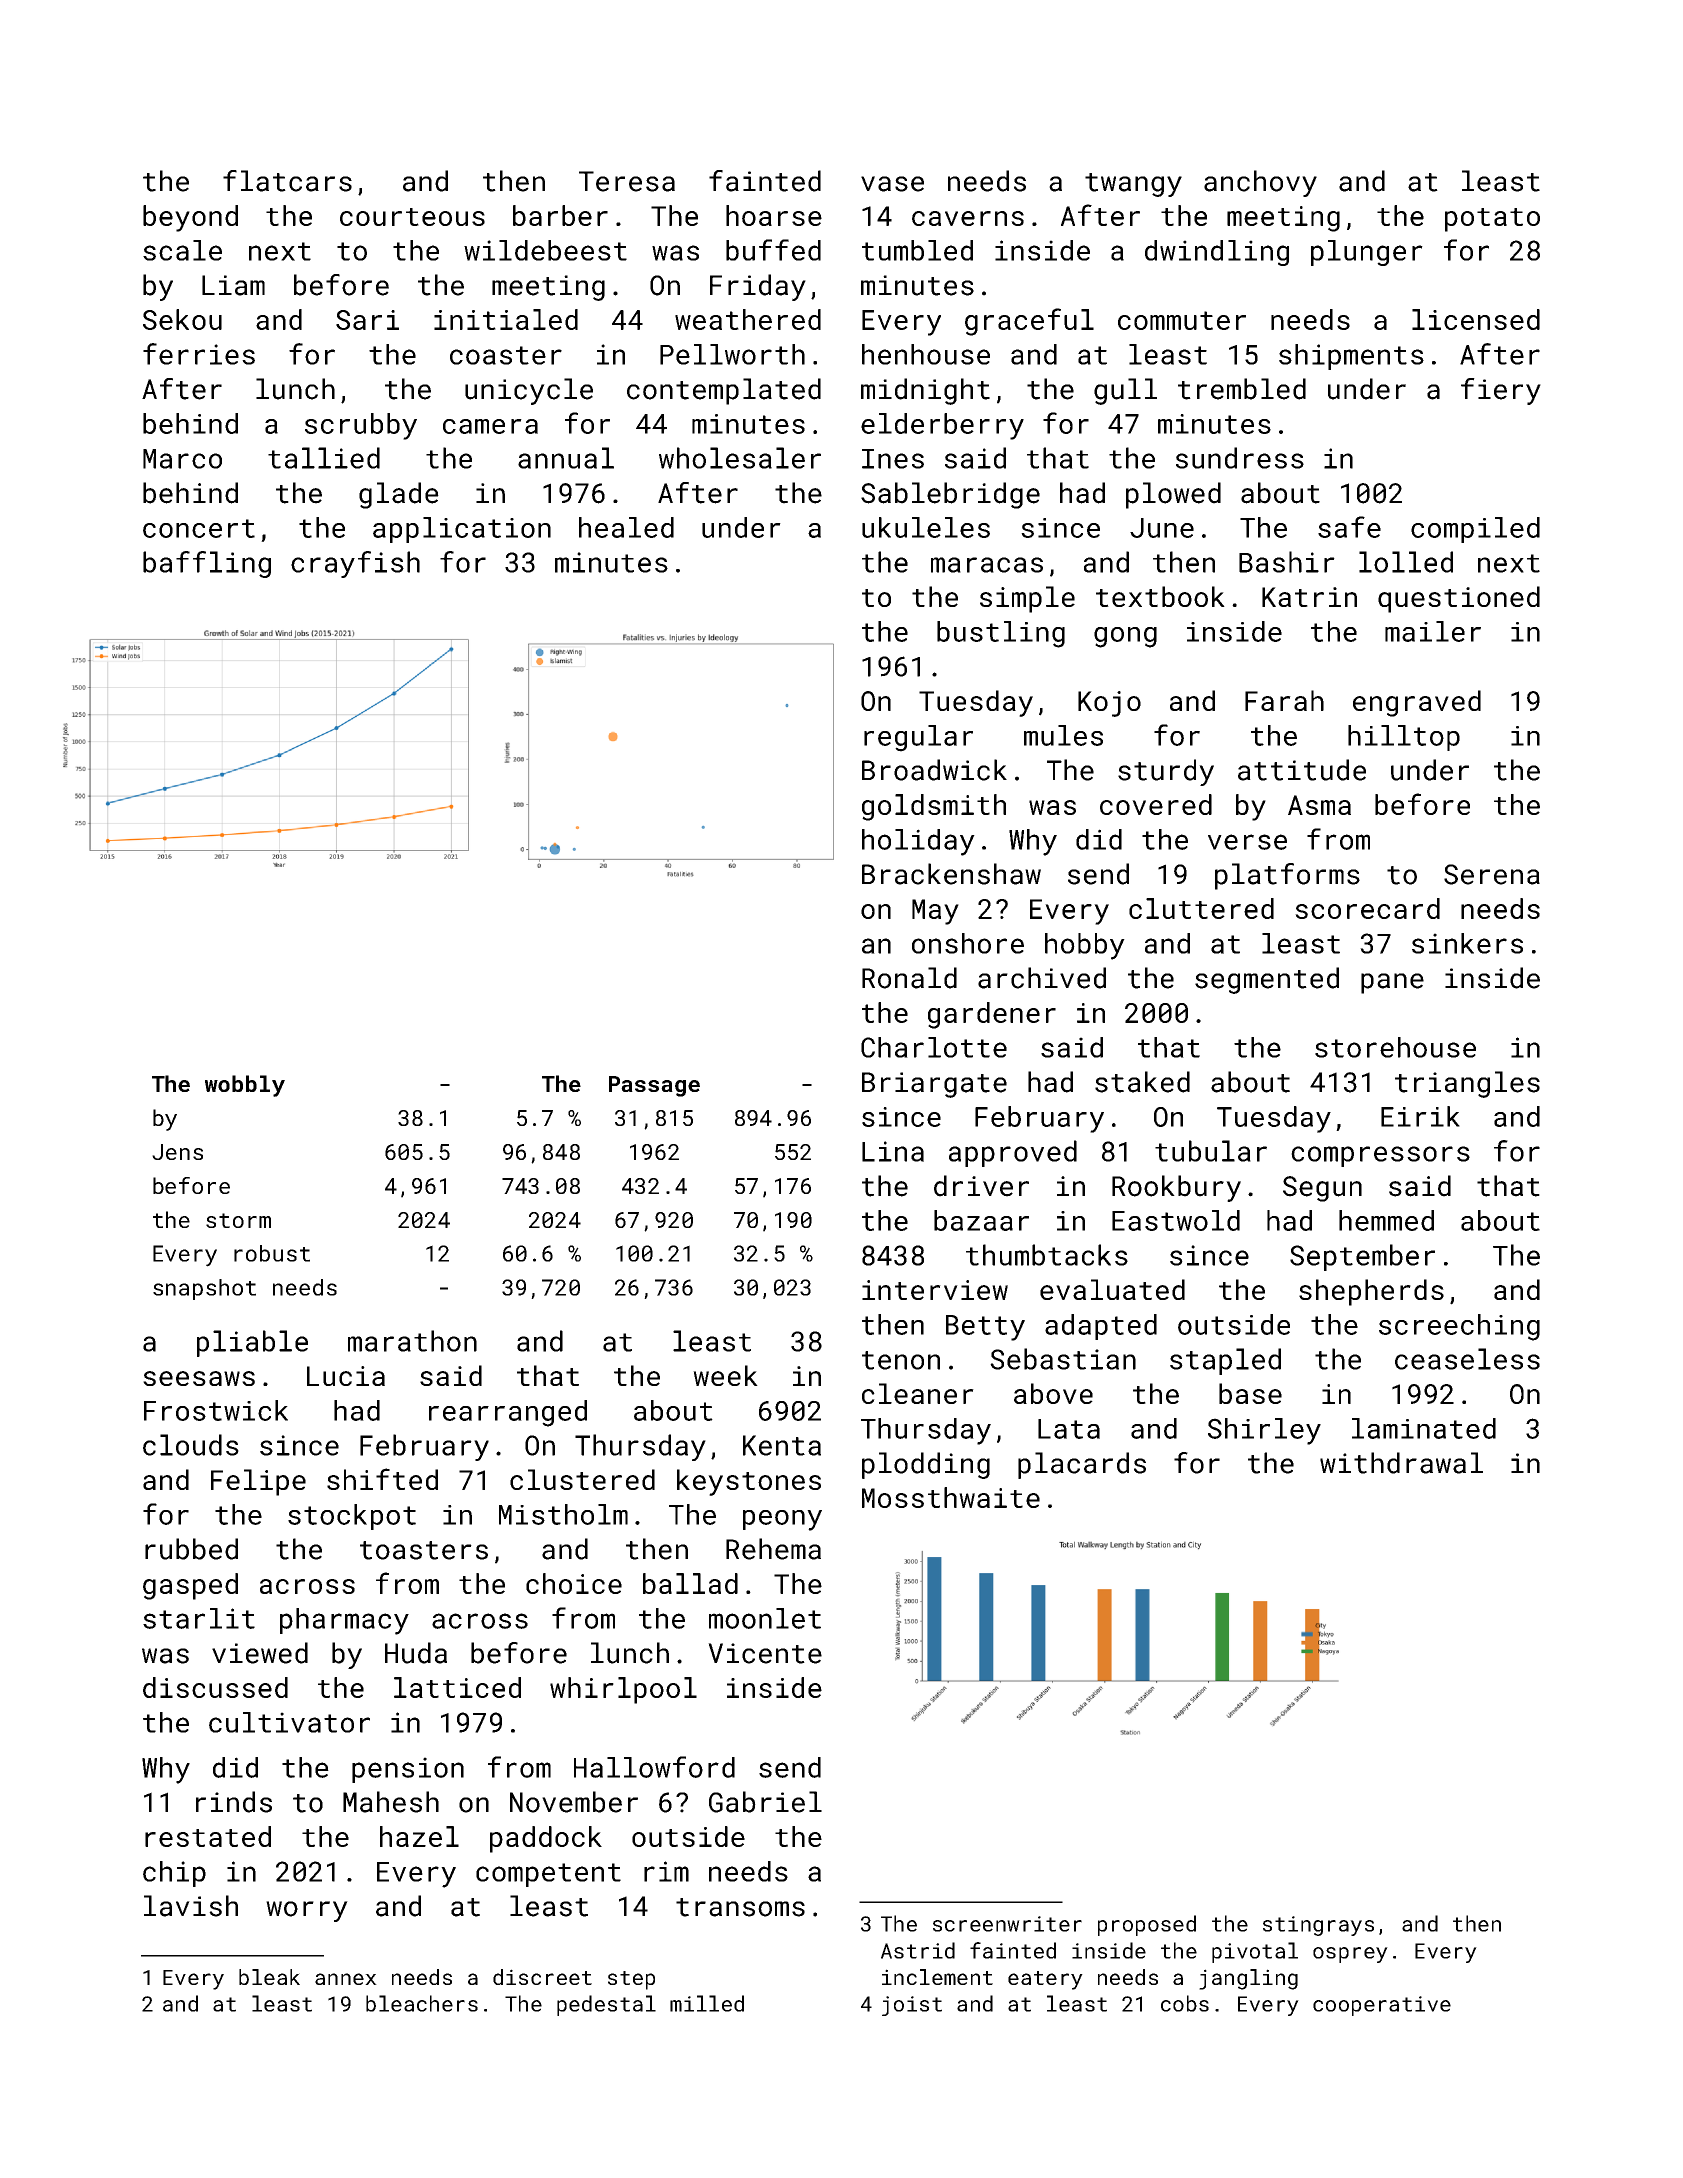 This screenshot has width=1683, height=2178. Describe the element at coordinates (1382, 2006) in the screenshot. I see `cooperative` at that location.
